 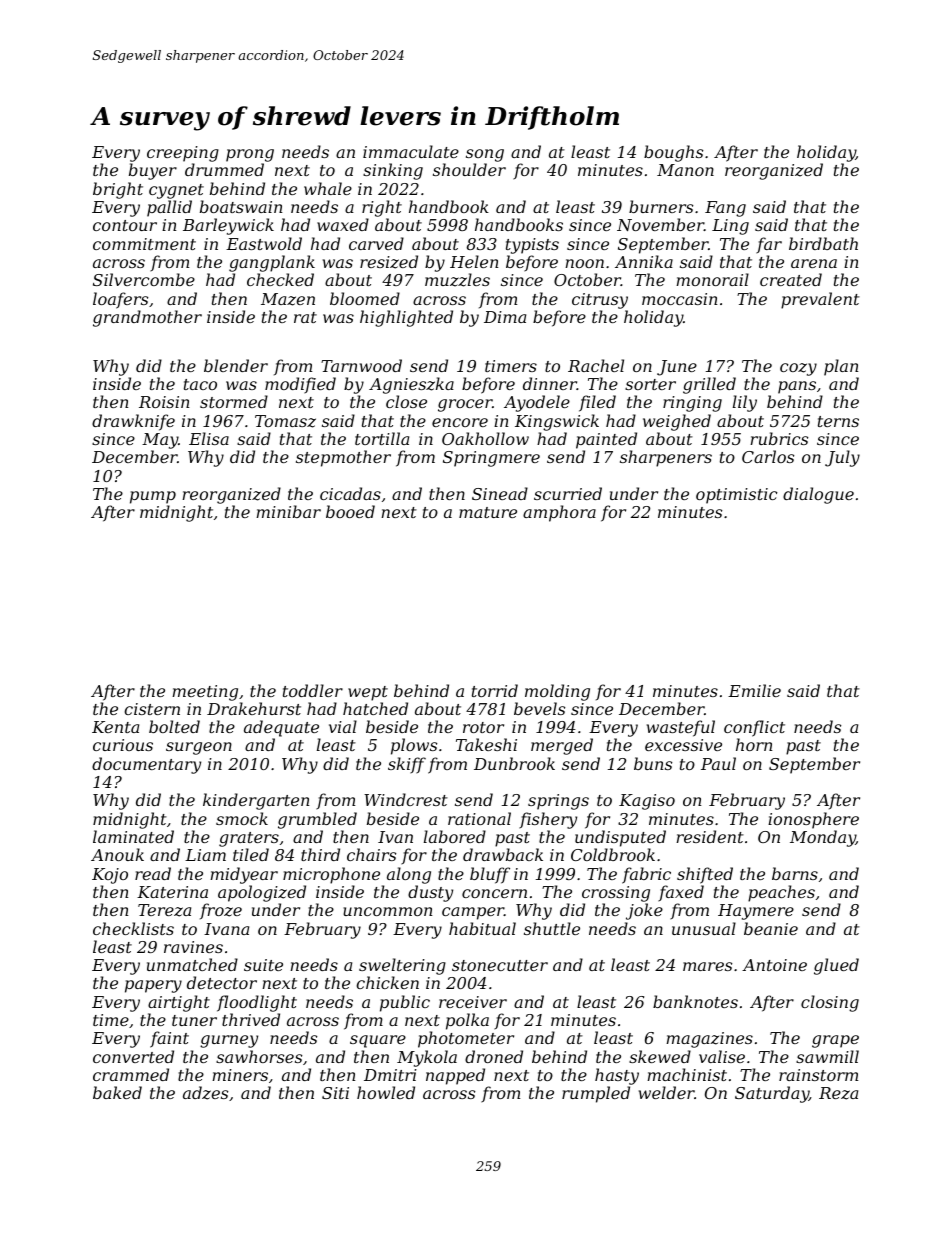 What do you see at coordinates (183, 154) in the document?
I see `creeping` at bounding box center [183, 154].
